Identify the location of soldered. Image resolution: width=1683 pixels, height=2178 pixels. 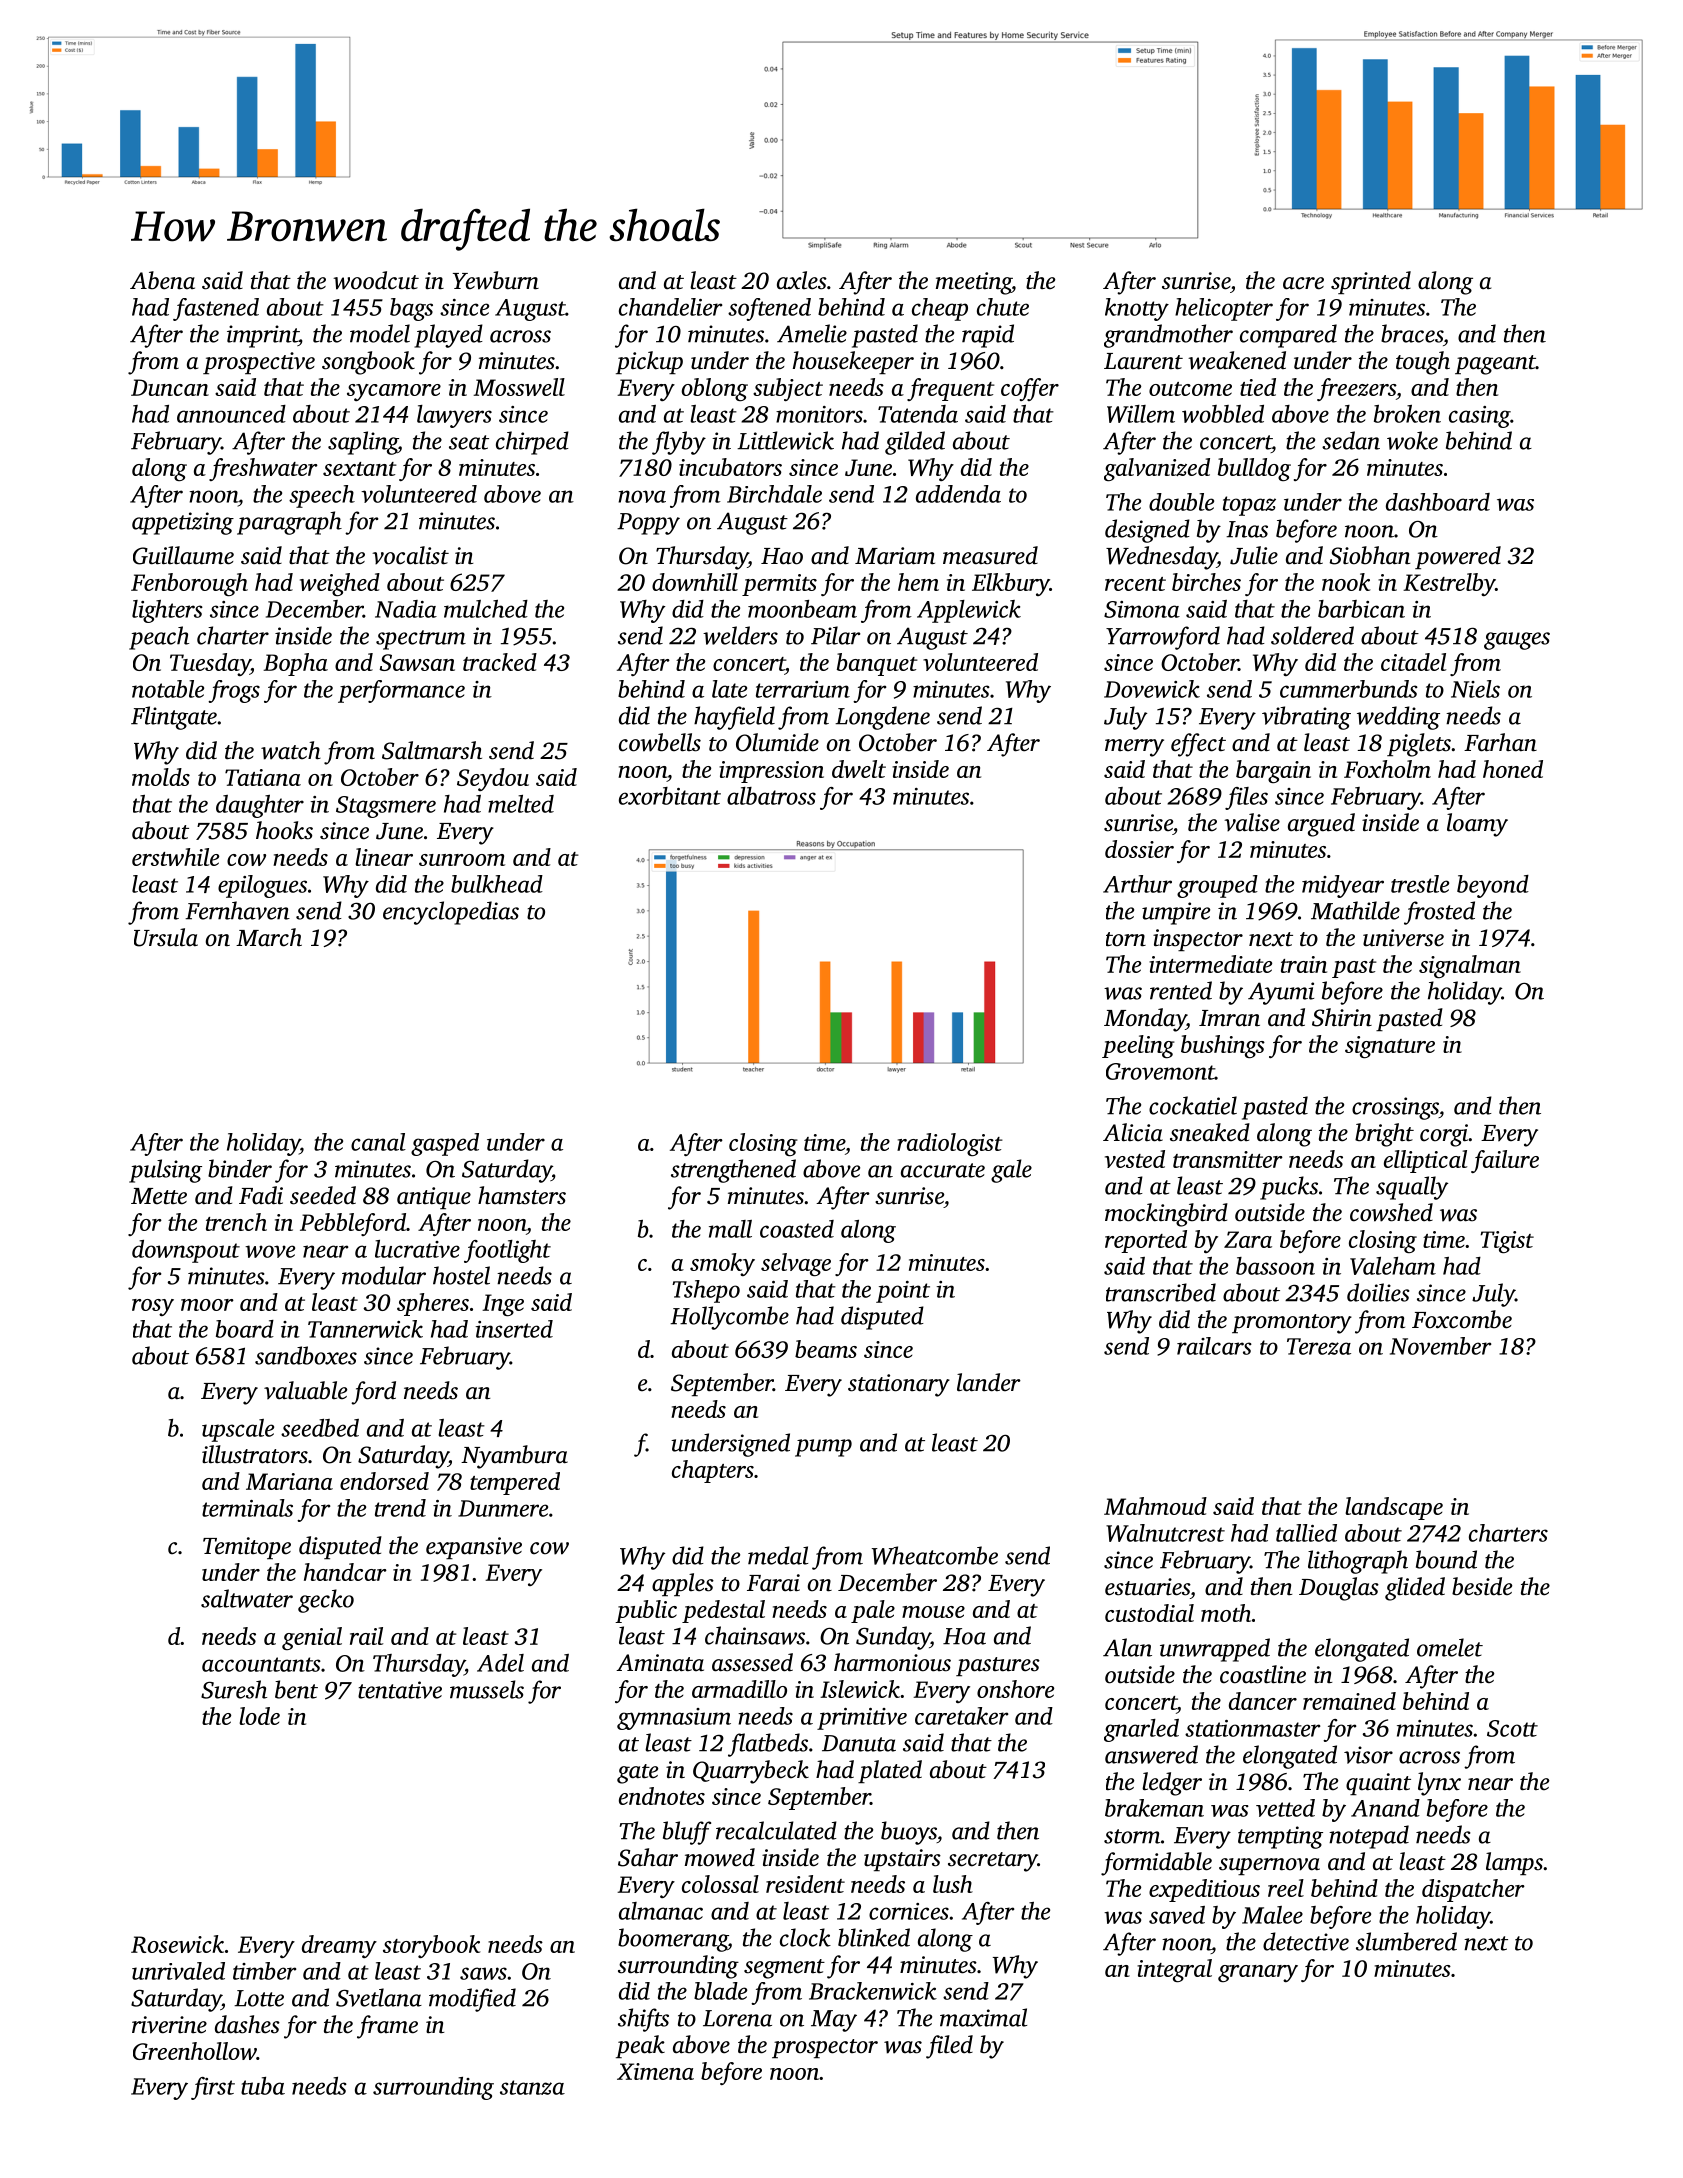
(1312, 635).
